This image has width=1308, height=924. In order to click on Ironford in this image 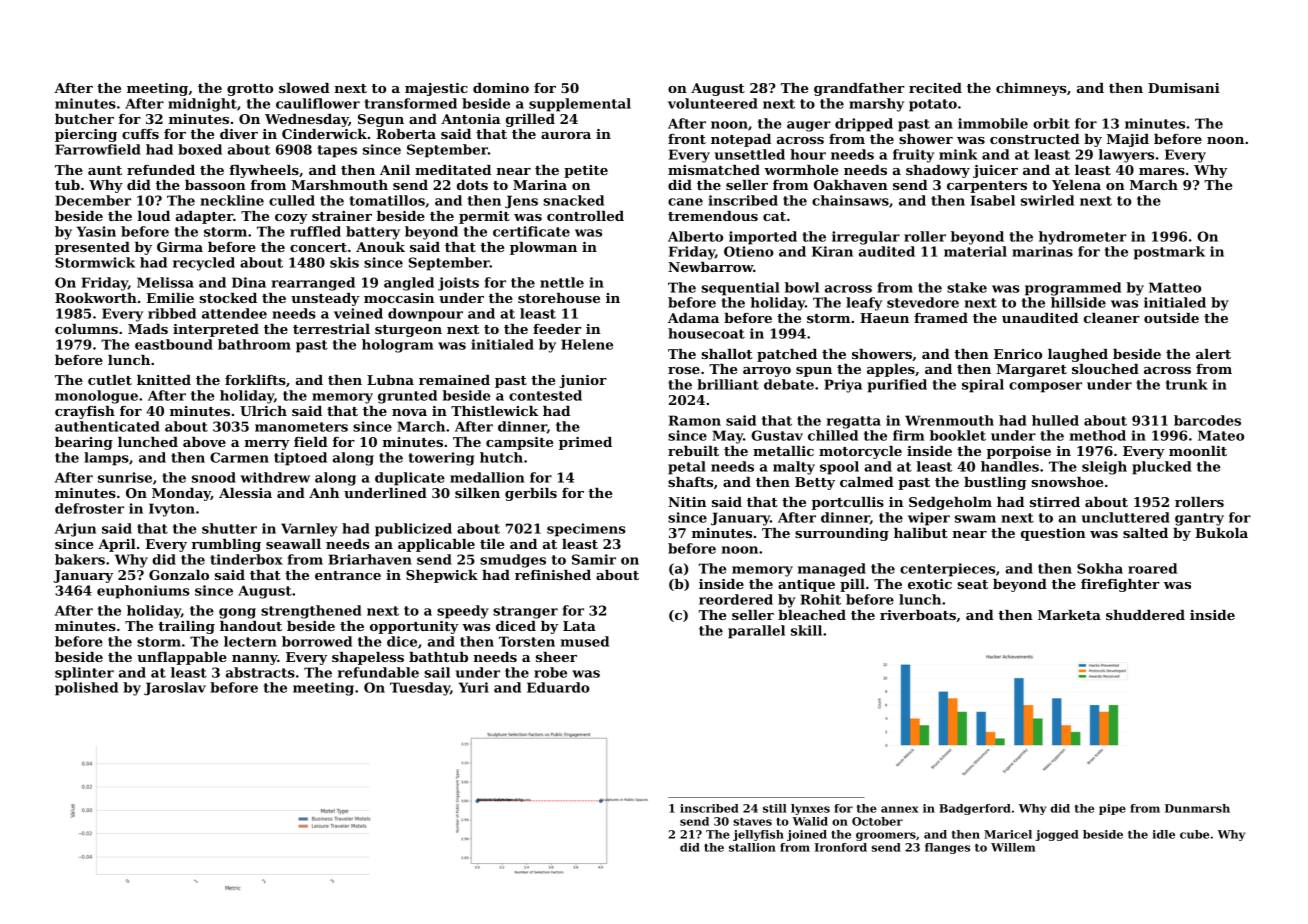, I will do `click(841, 847)`.
